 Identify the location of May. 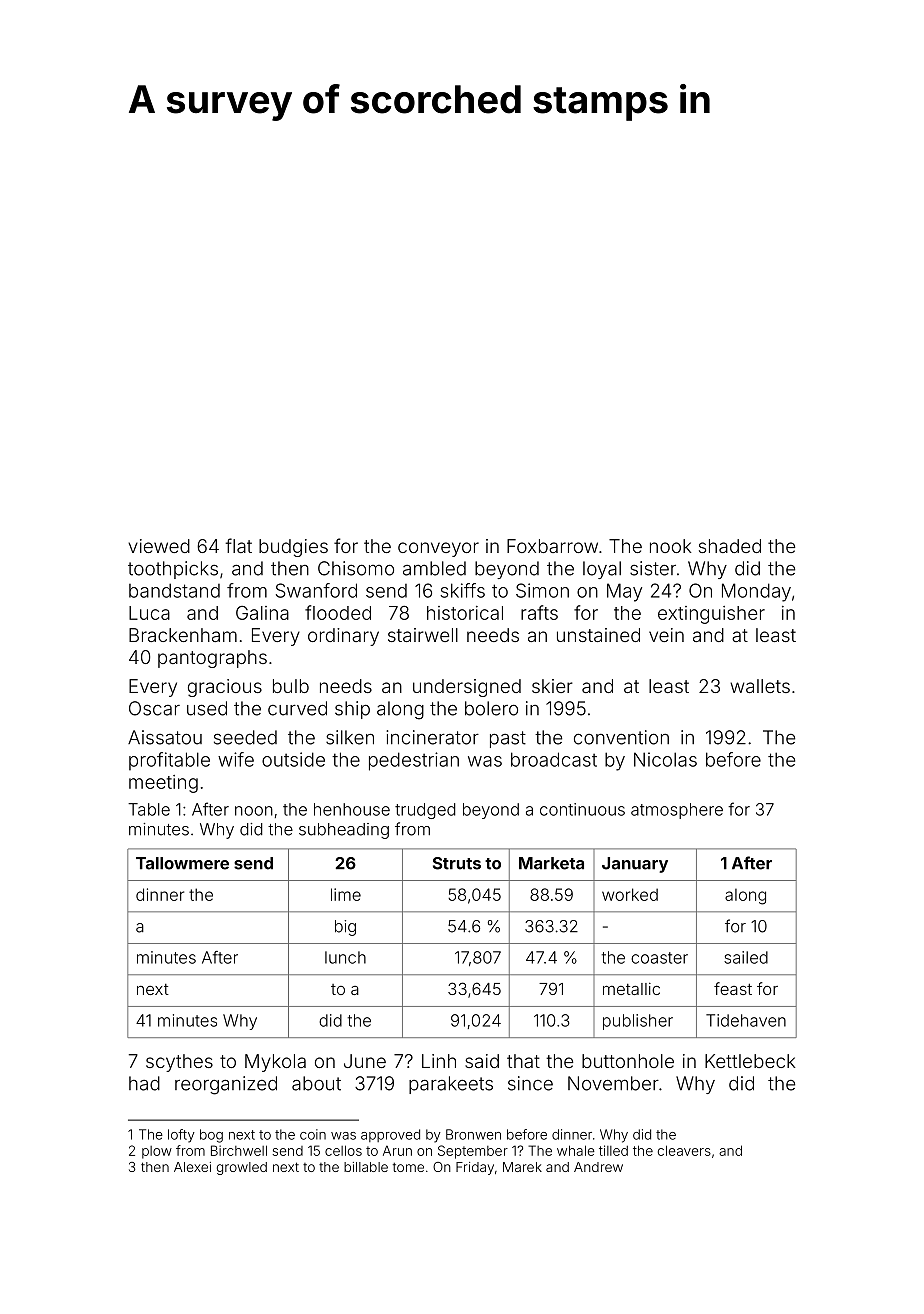
(624, 592).
